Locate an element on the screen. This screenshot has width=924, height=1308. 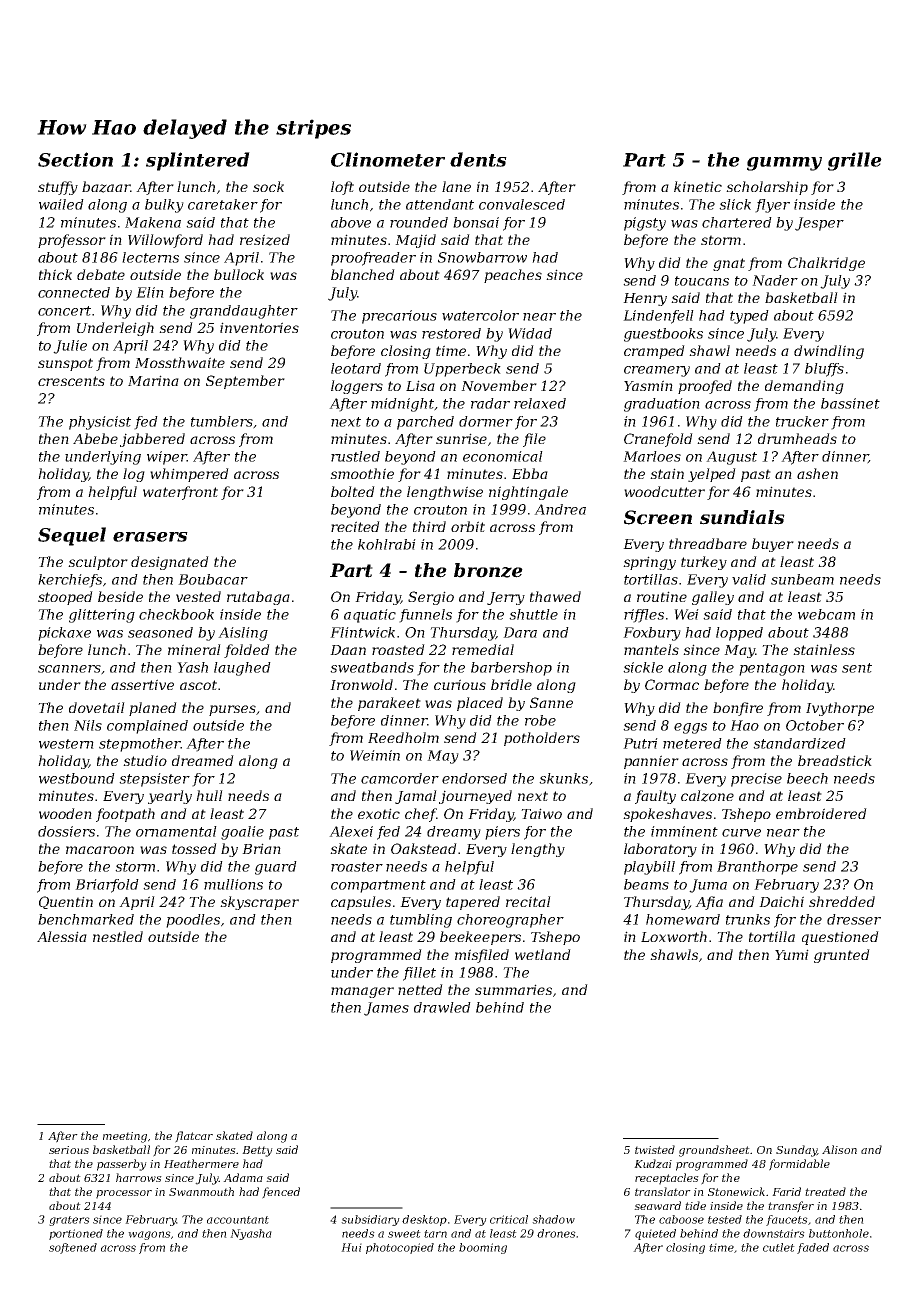
Chalkridge is located at coordinates (826, 264).
